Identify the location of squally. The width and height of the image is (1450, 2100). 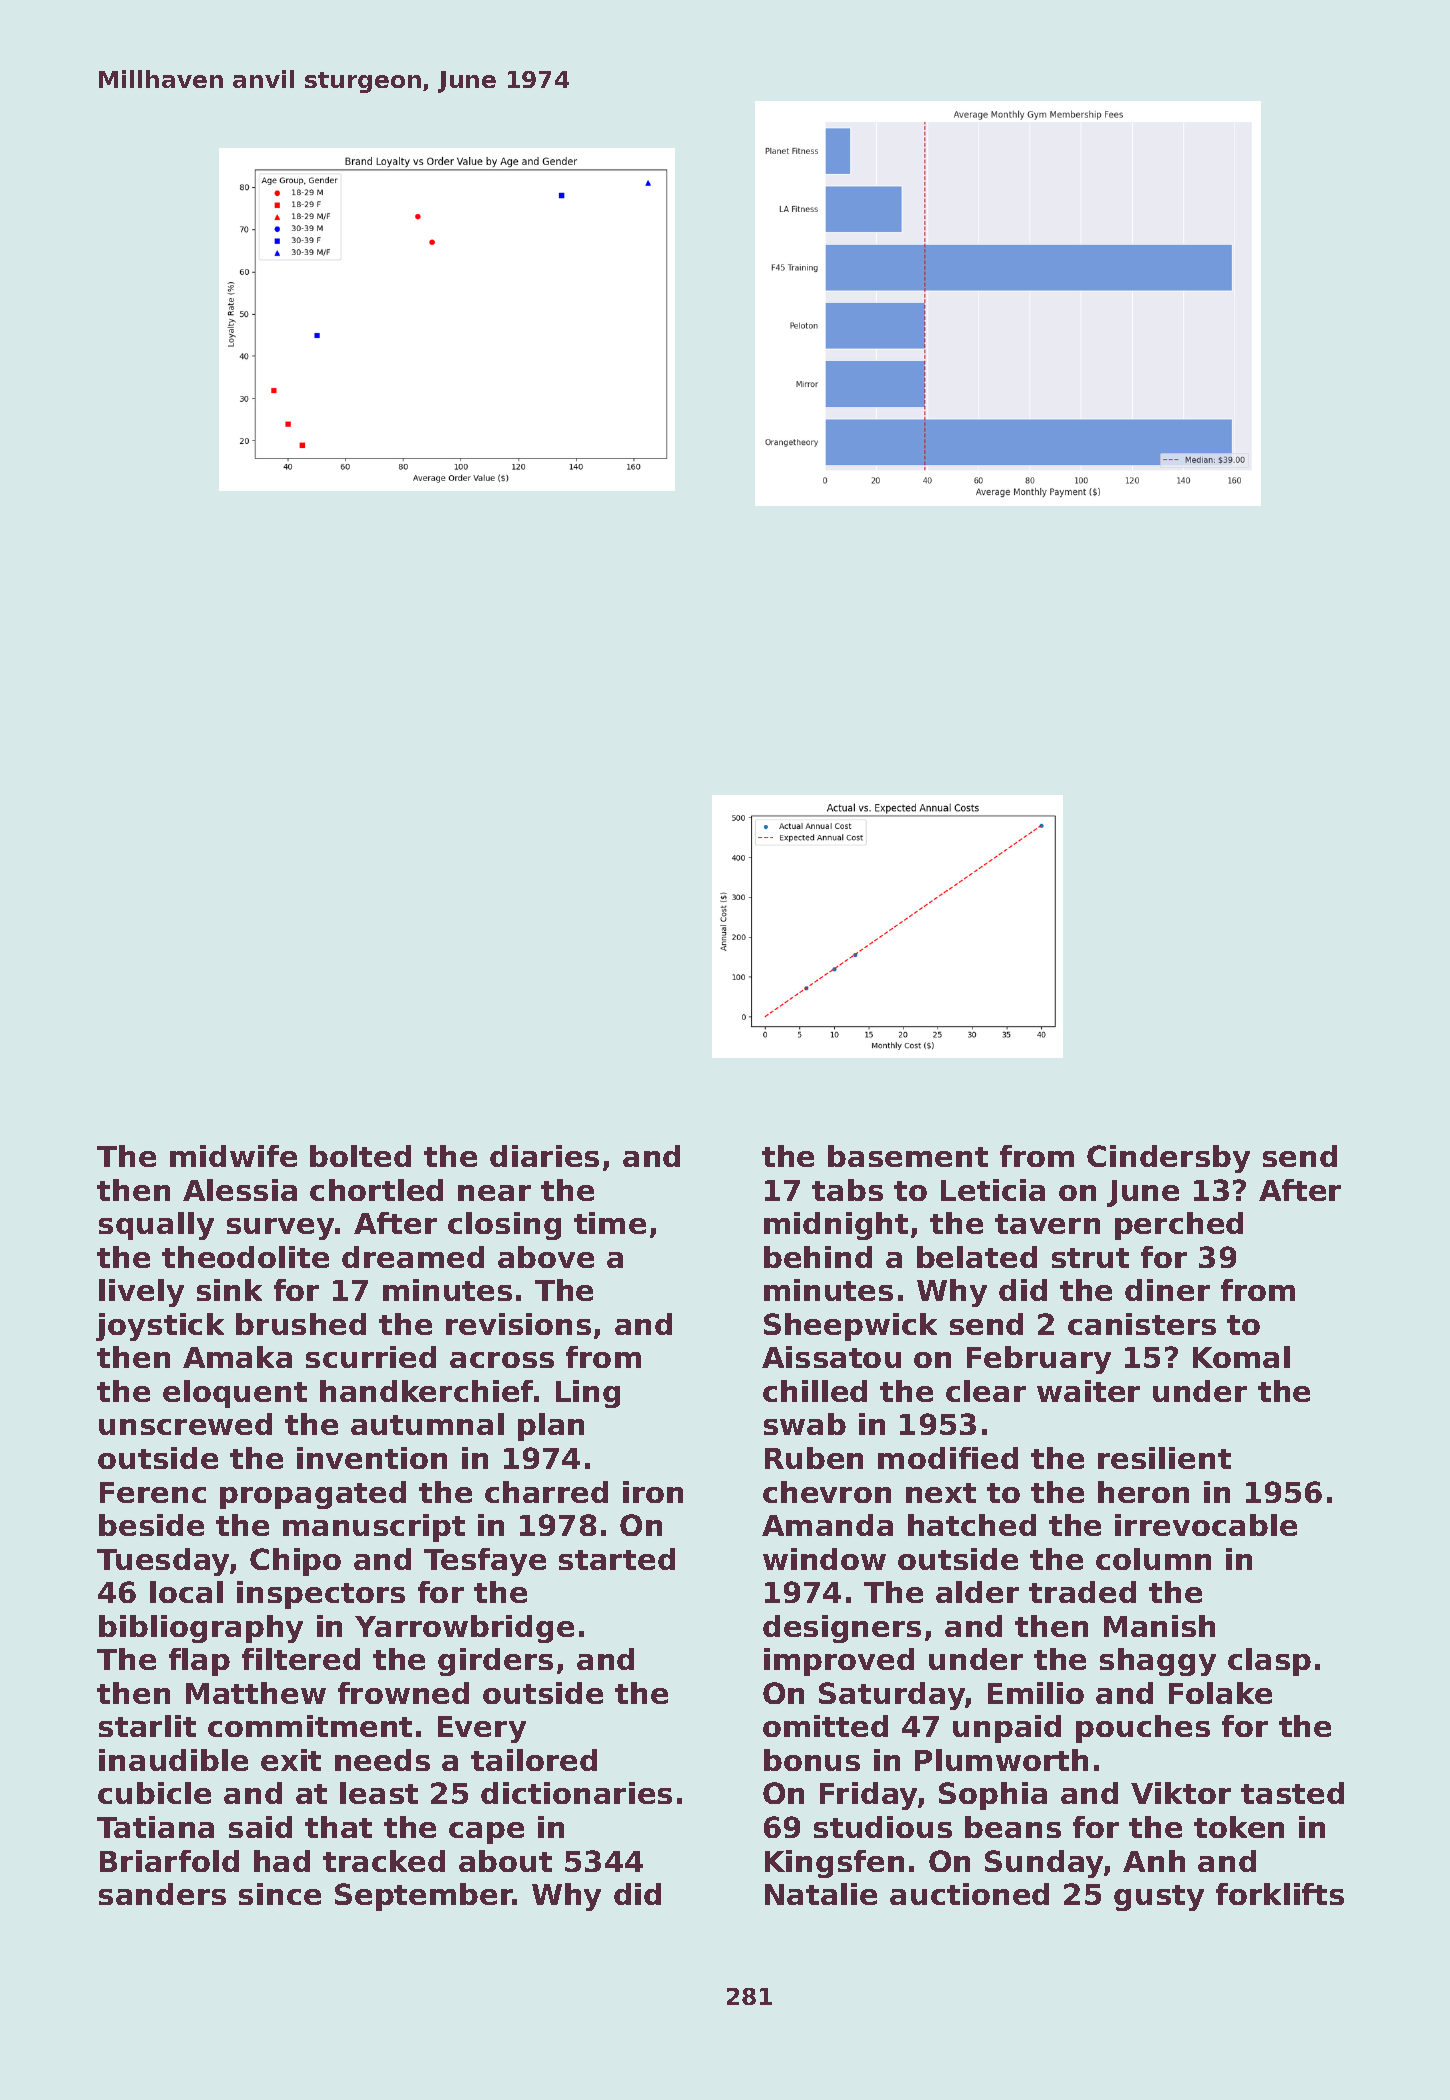
(156, 1226).
